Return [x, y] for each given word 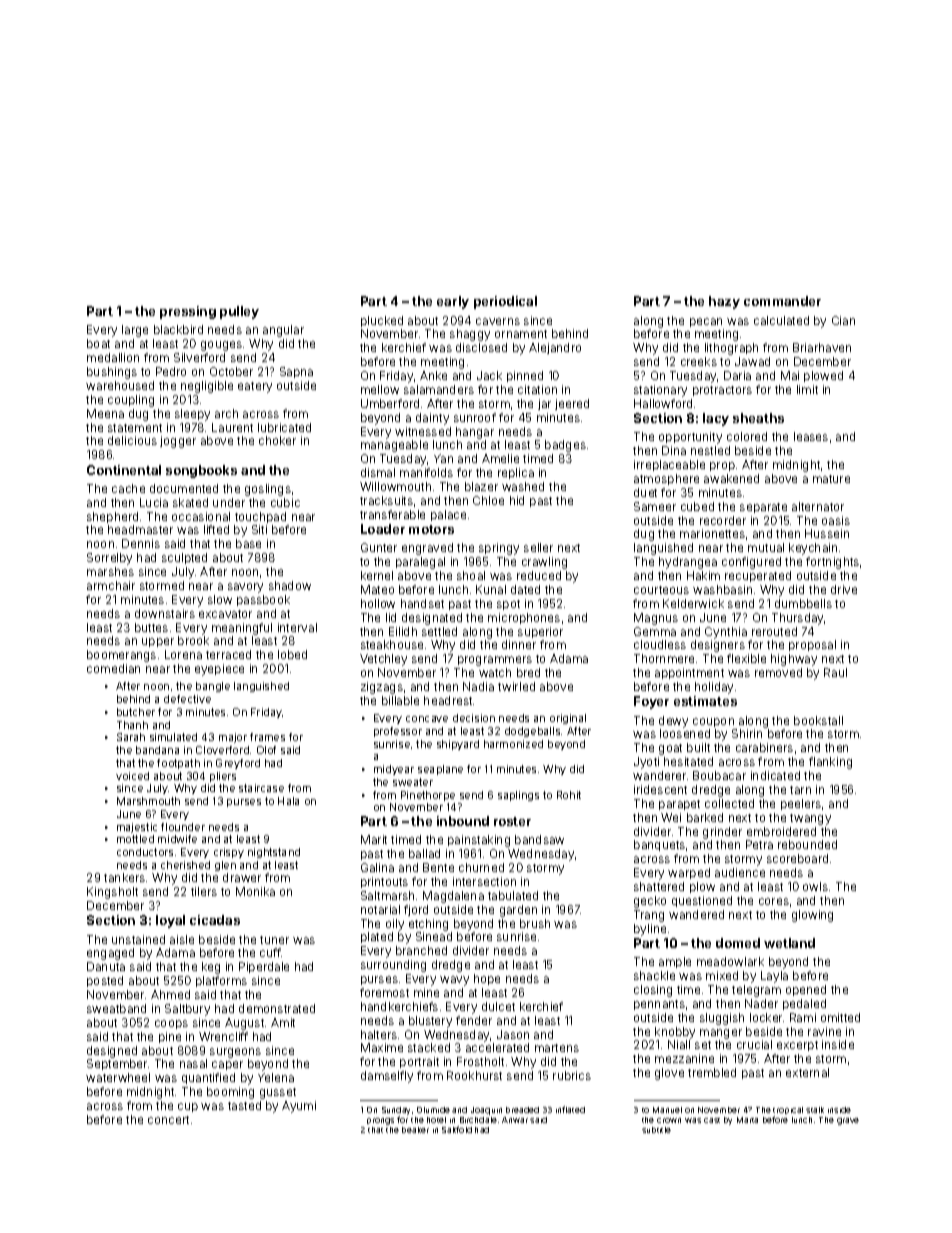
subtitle [656, 1130]
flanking [830, 763]
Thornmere [664, 658]
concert [168, 1120]
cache [128, 488]
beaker [415, 1130]
